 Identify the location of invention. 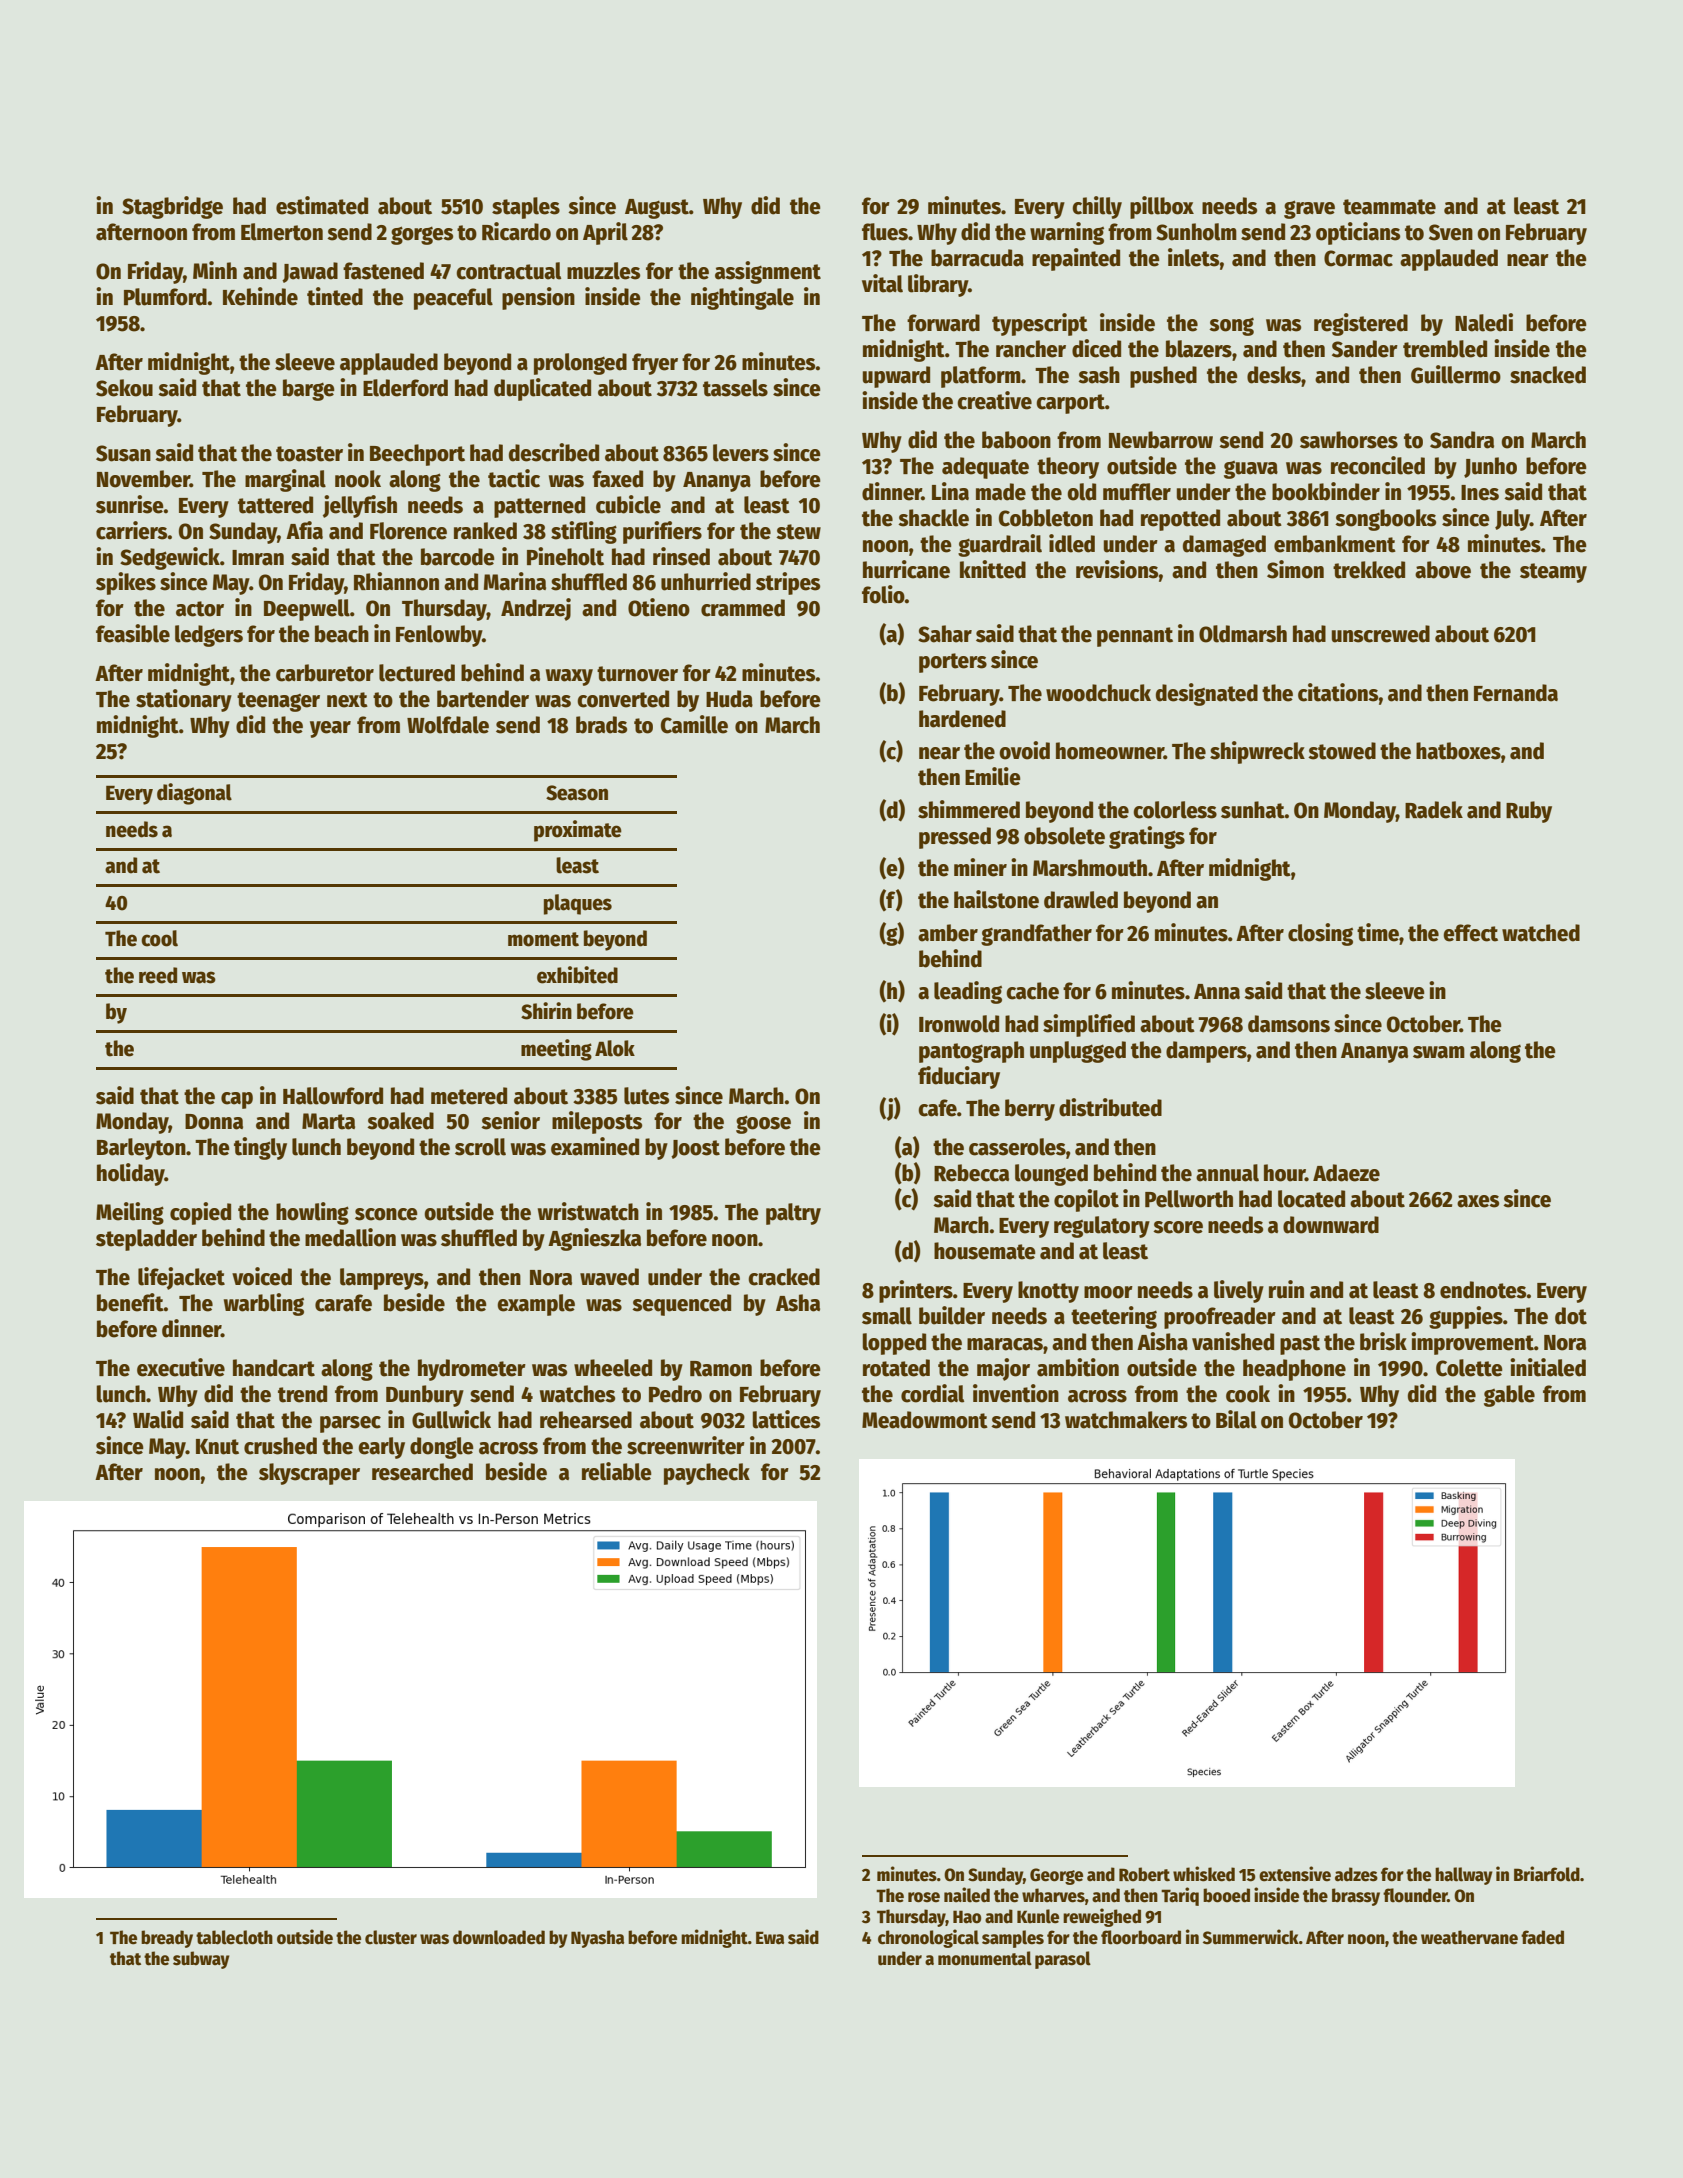
(1016, 1393).
